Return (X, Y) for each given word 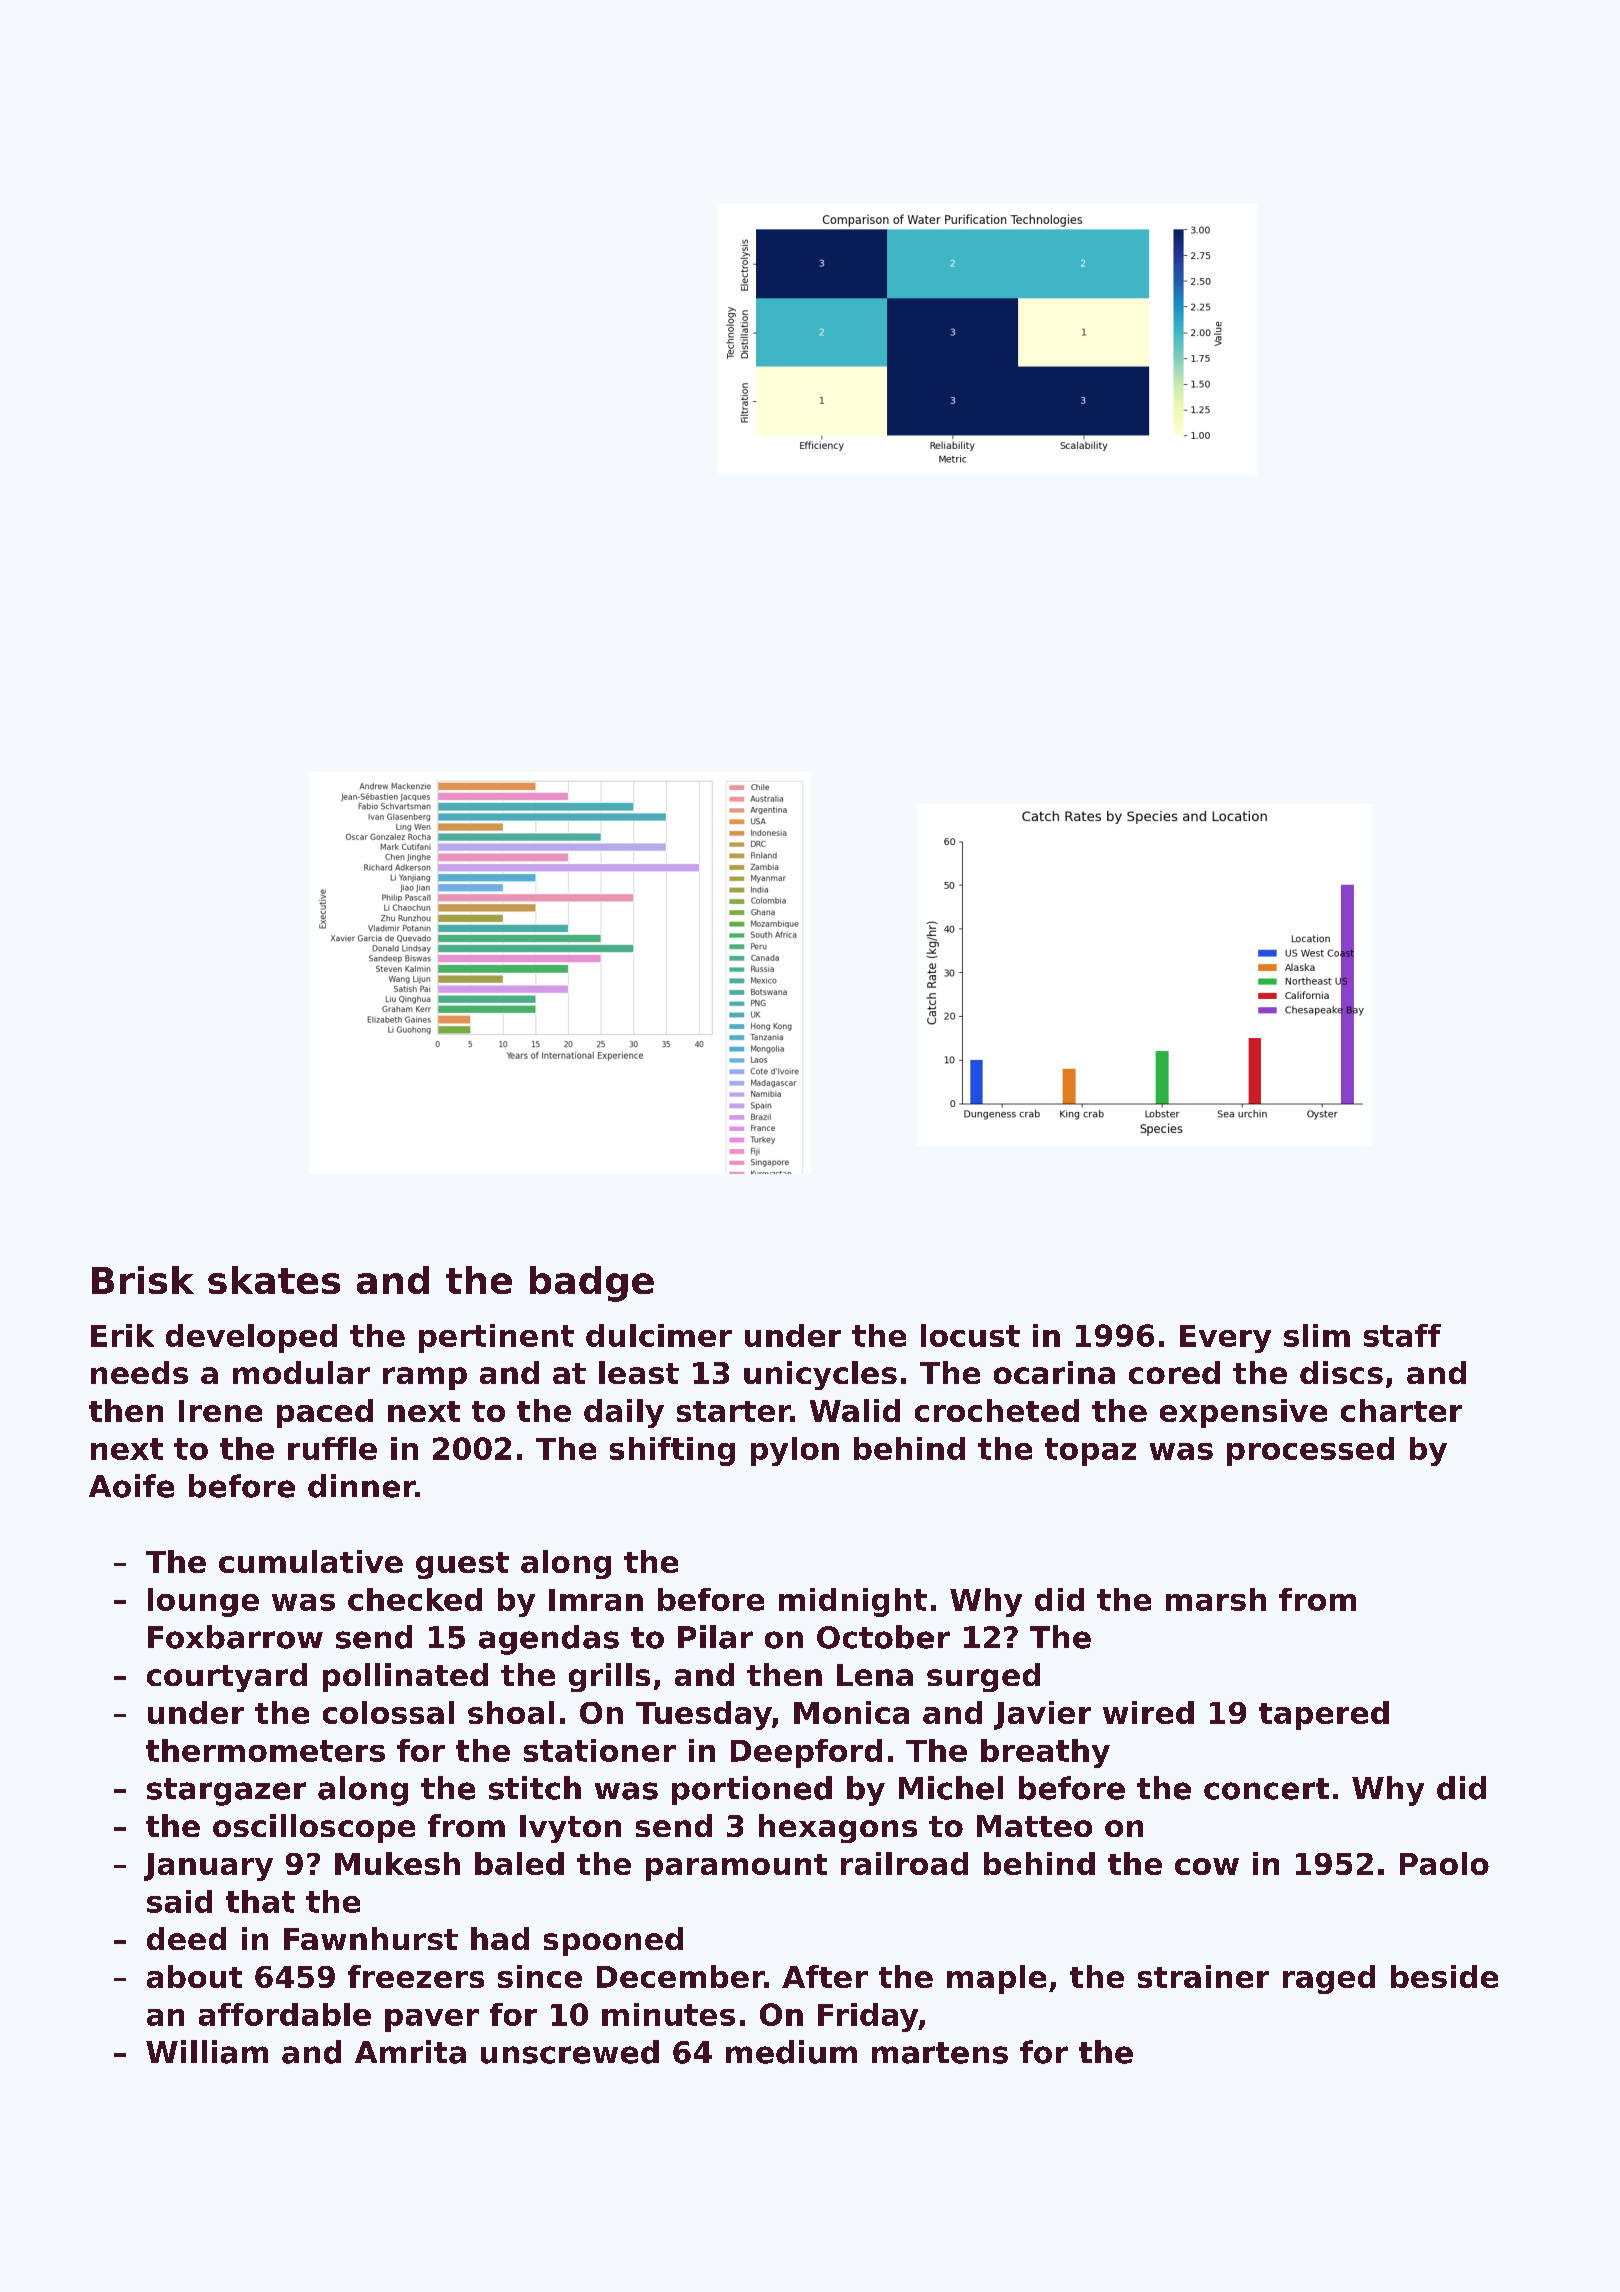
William (207, 2052)
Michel (951, 1788)
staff (1402, 1335)
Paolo (1444, 1863)
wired (1148, 1712)
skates (274, 1280)
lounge (203, 1602)
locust (970, 1335)
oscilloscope (314, 1828)
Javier (1042, 1715)
